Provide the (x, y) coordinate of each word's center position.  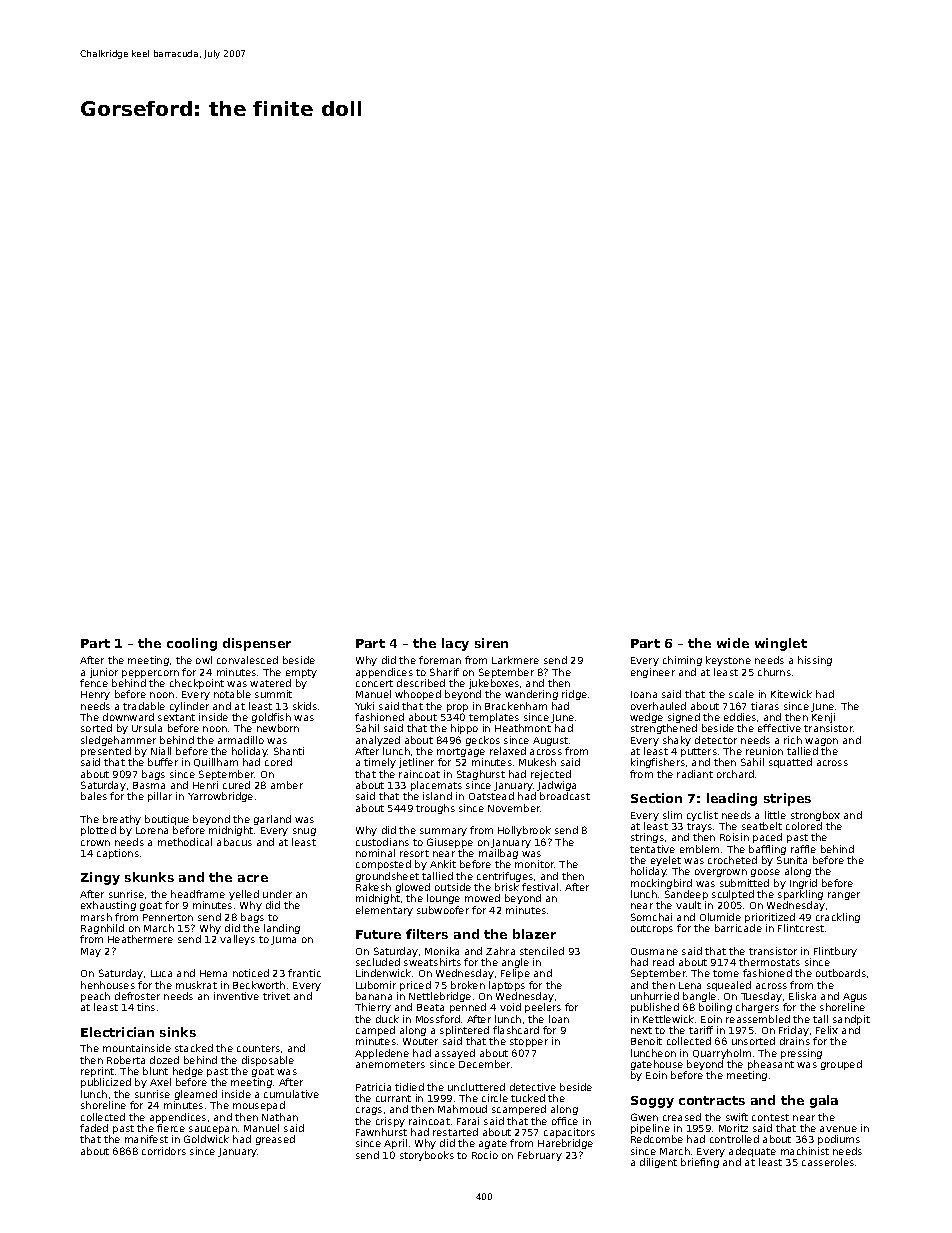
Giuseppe (450, 843)
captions (118, 854)
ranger (844, 896)
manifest (146, 1139)
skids (305, 706)
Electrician (117, 1032)
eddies (740, 717)
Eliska (802, 996)
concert (374, 683)
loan (559, 1019)
